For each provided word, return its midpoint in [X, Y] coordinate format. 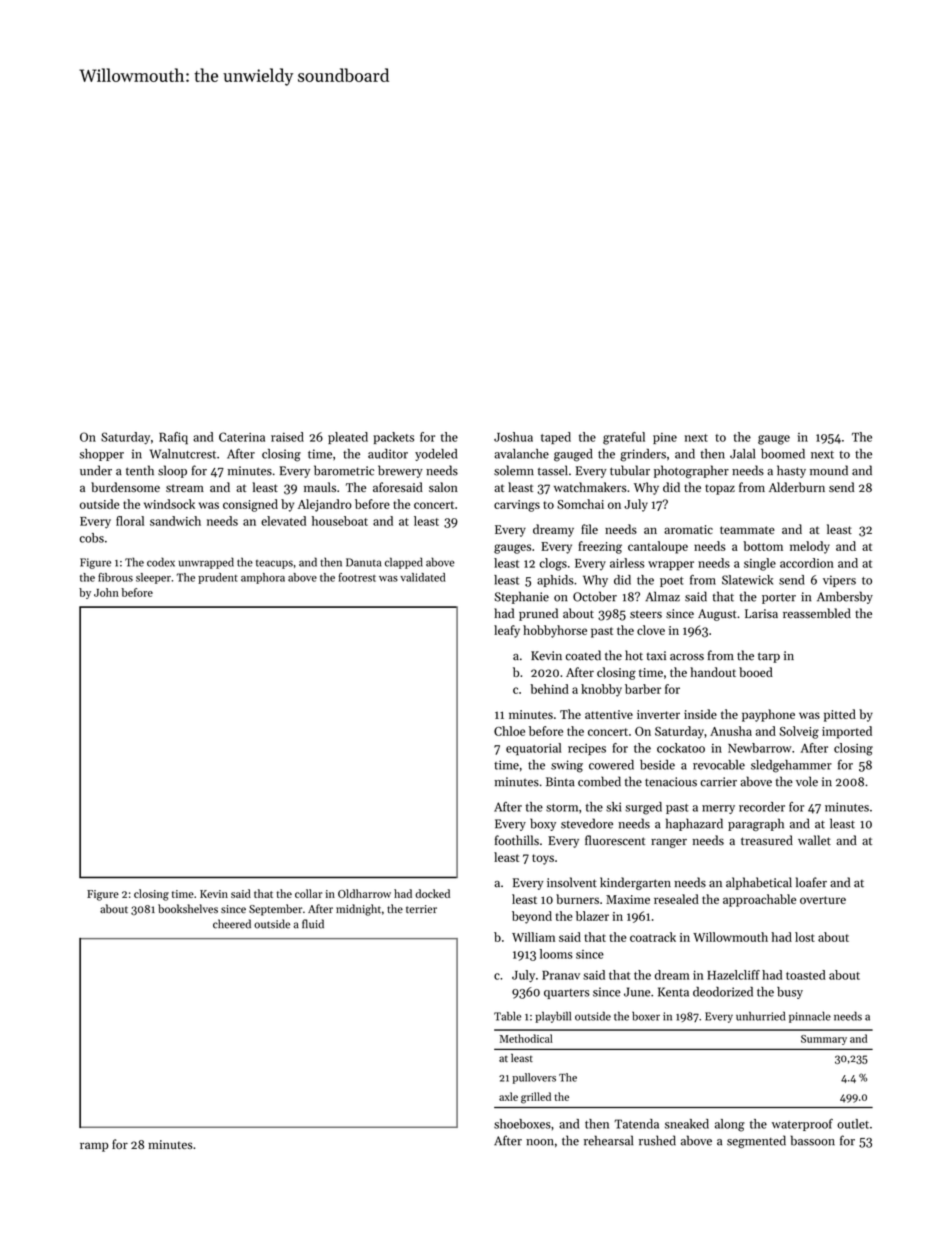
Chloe [509, 731]
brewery [400, 471]
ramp [94, 1147]
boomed [783, 454]
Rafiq [173, 438]
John [106, 592]
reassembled [817, 613]
